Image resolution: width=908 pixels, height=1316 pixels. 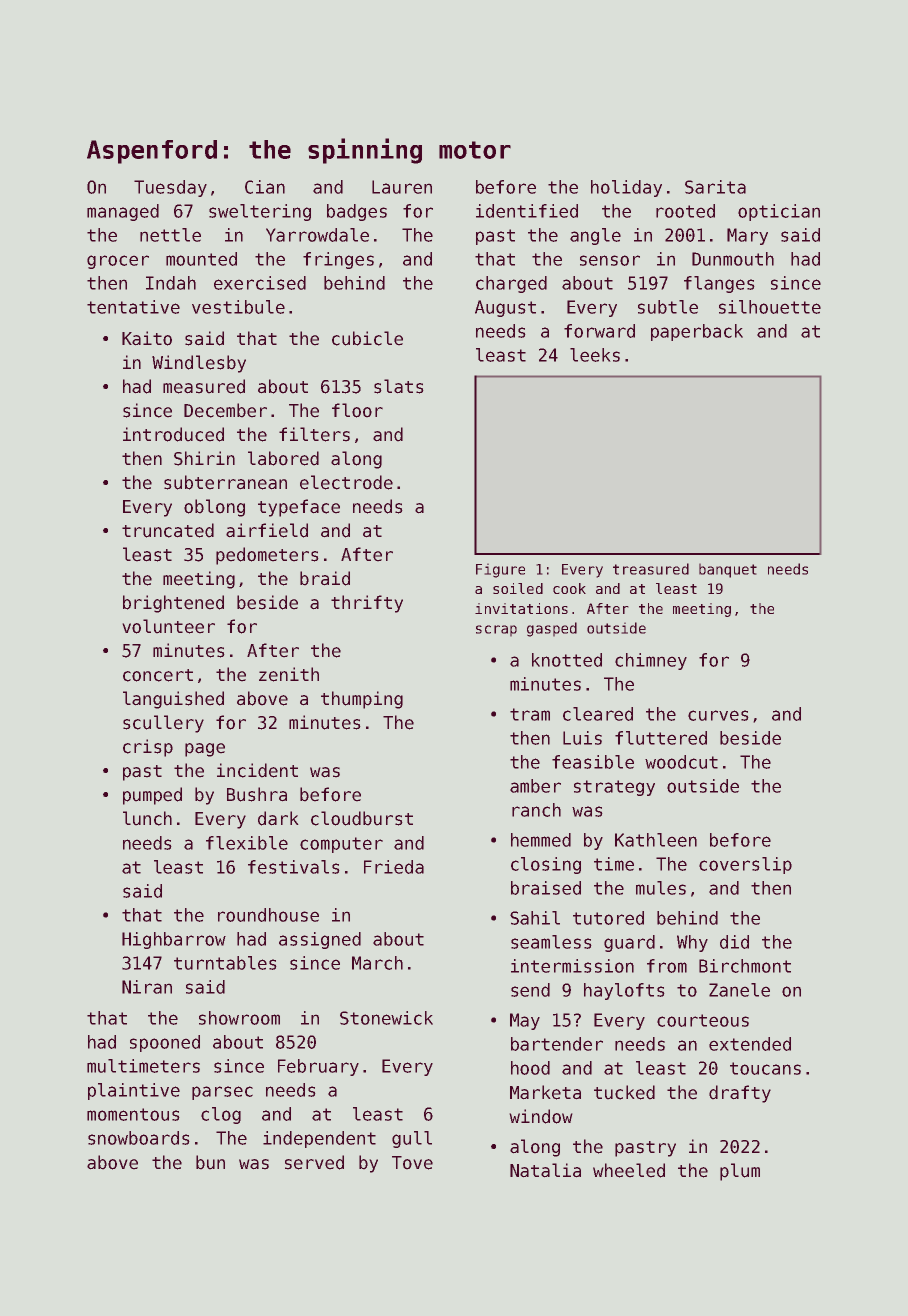 What do you see at coordinates (610, 260) in the screenshot?
I see `sensor` at bounding box center [610, 260].
